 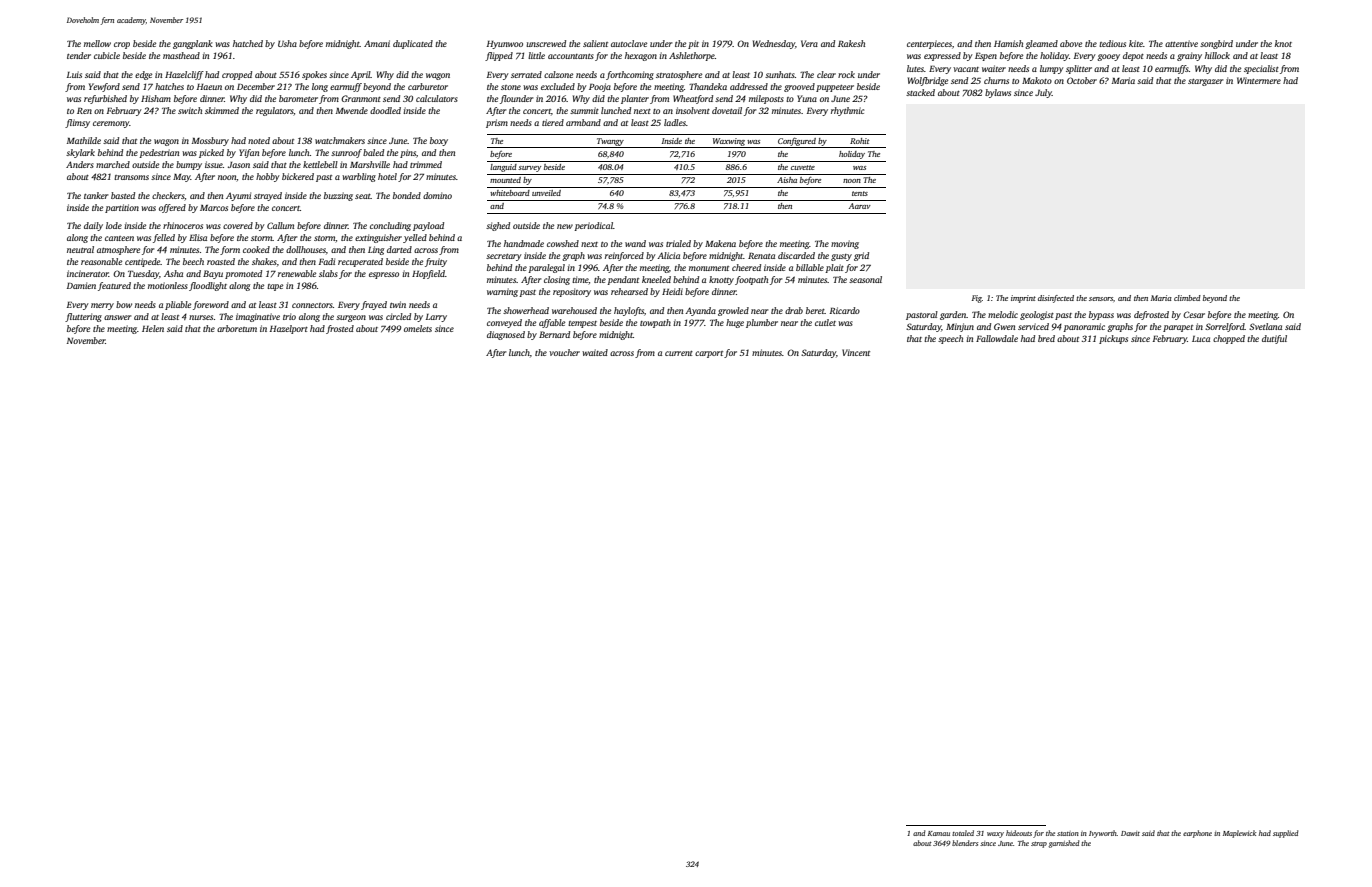 What do you see at coordinates (1068, 833) in the screenshot?
I see `station` at bounding box center [1068, 833].
